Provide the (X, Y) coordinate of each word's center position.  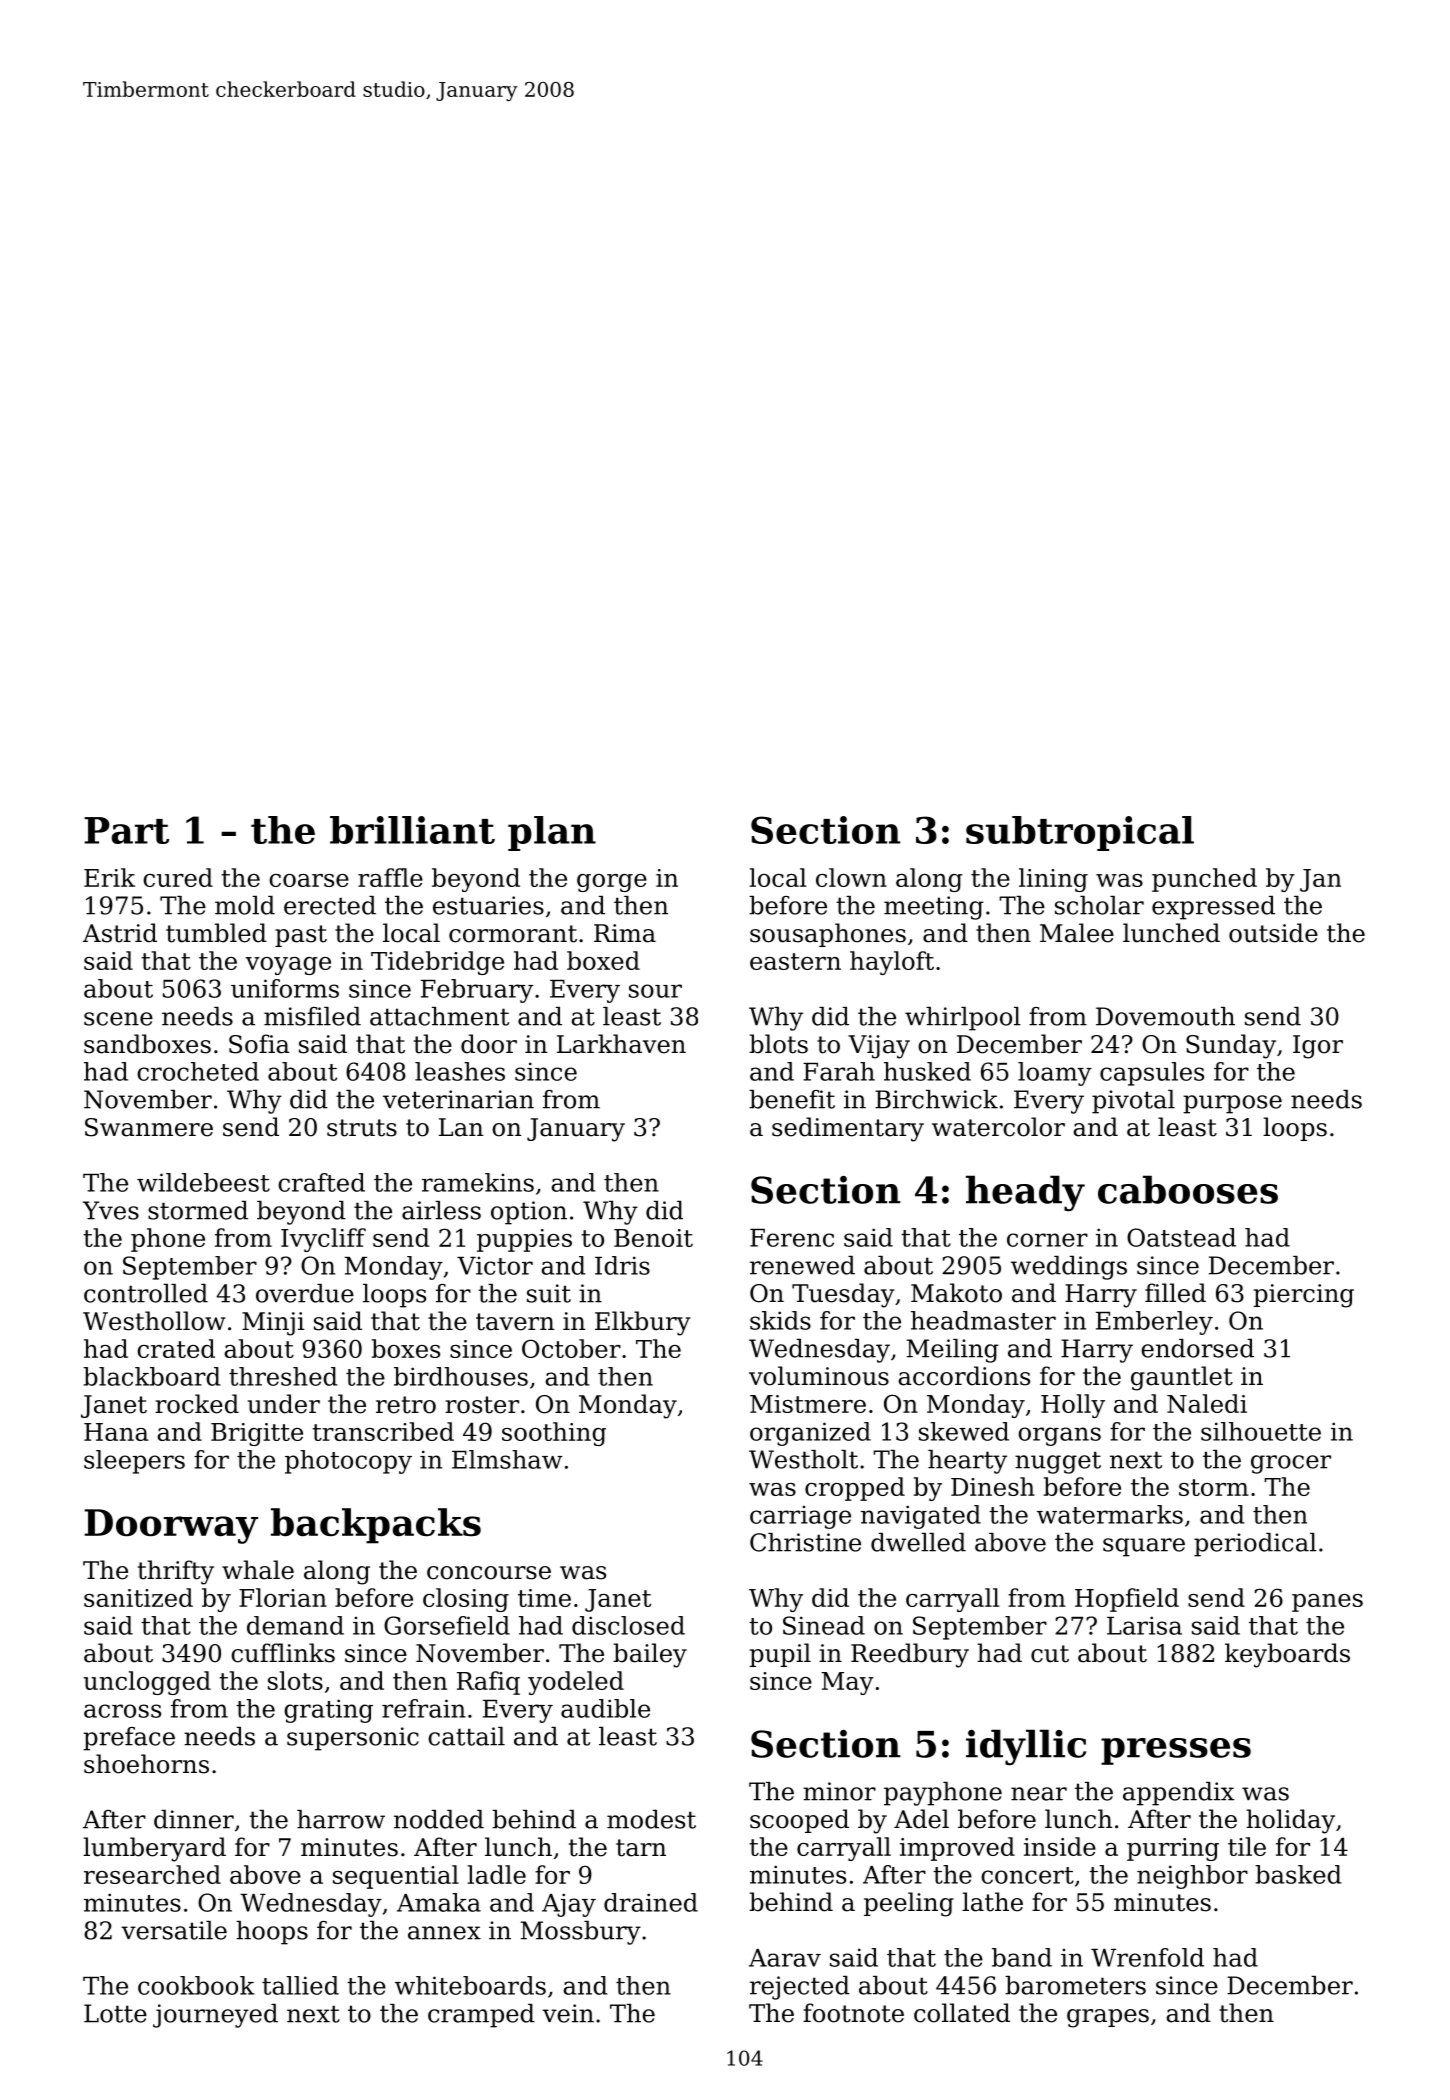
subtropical (1080, 833)
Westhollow (154, 1321)
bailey (650, 1655)
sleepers (134, 1462)
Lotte (115, 2013)
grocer (1291, 1464)
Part (126, 830)
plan (552, 833)
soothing (554, 1434)
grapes (1108, 2018)
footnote (853, 2013)
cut (1050, 1654)
